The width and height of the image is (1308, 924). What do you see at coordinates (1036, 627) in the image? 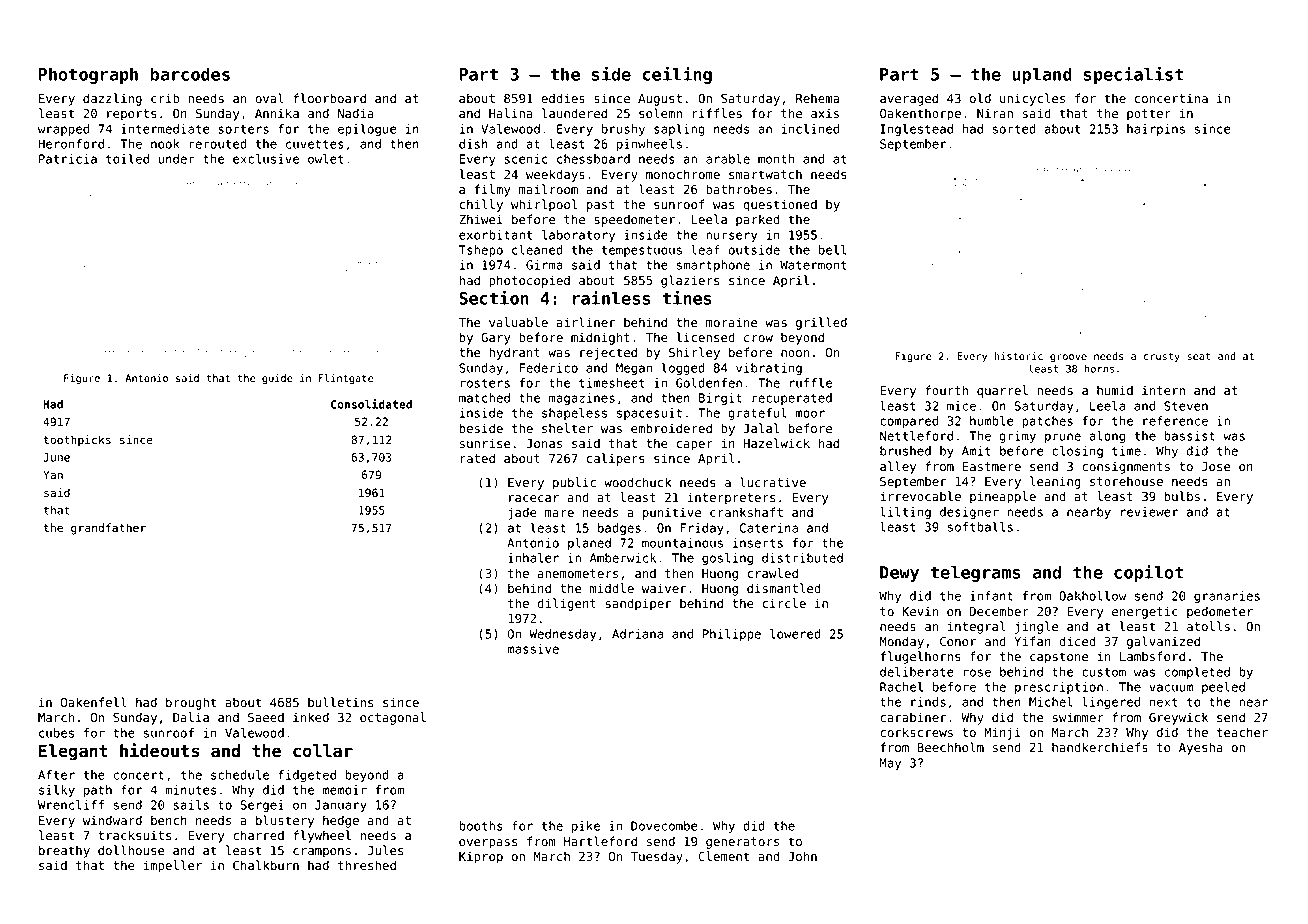
I see `jingle` at bounding box center [1036, 627].
